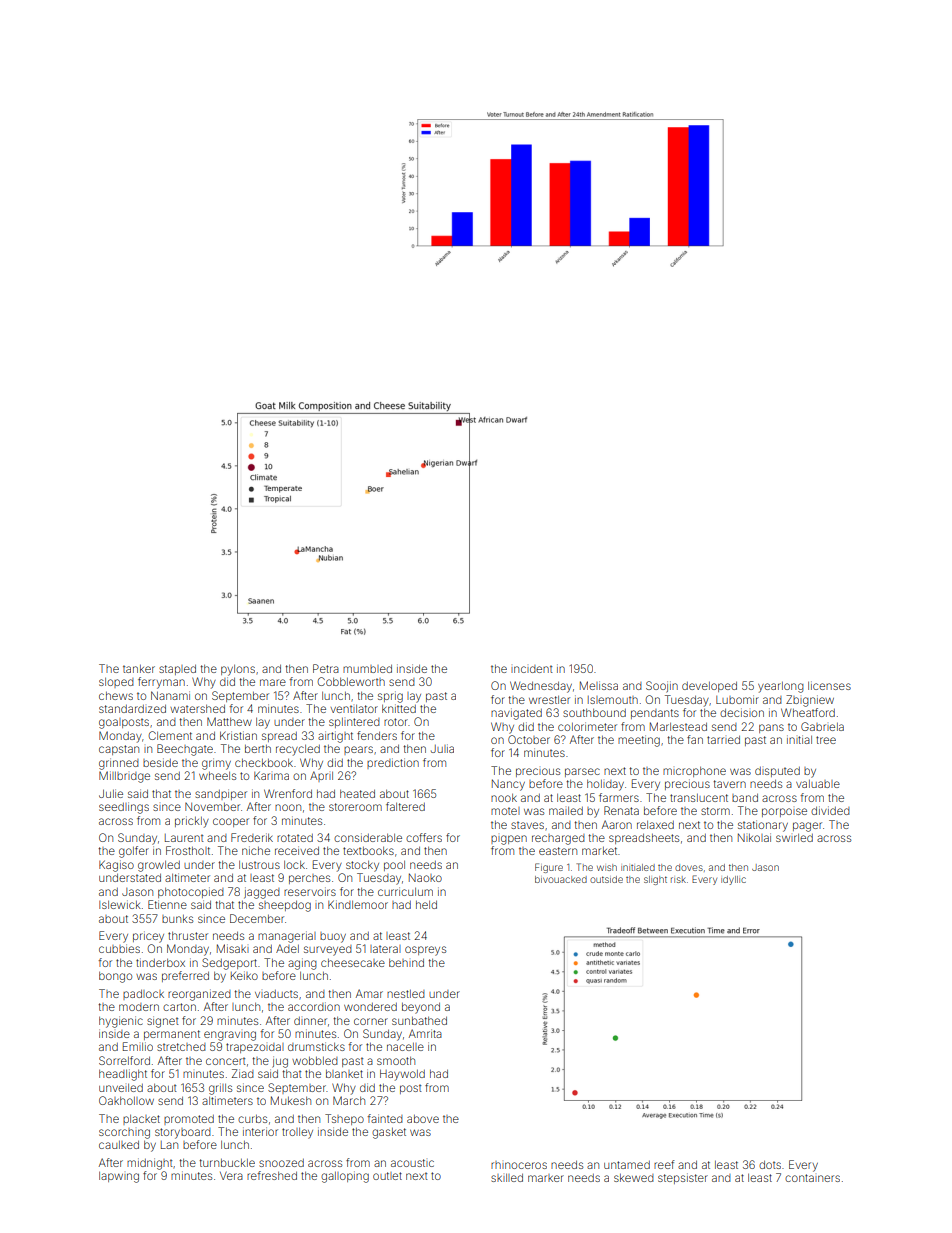 The width and height of the screenshot is (952, 1233). Describe the element at coordinates (326, 668) in the screenshot. I see `Petra` at that location.
